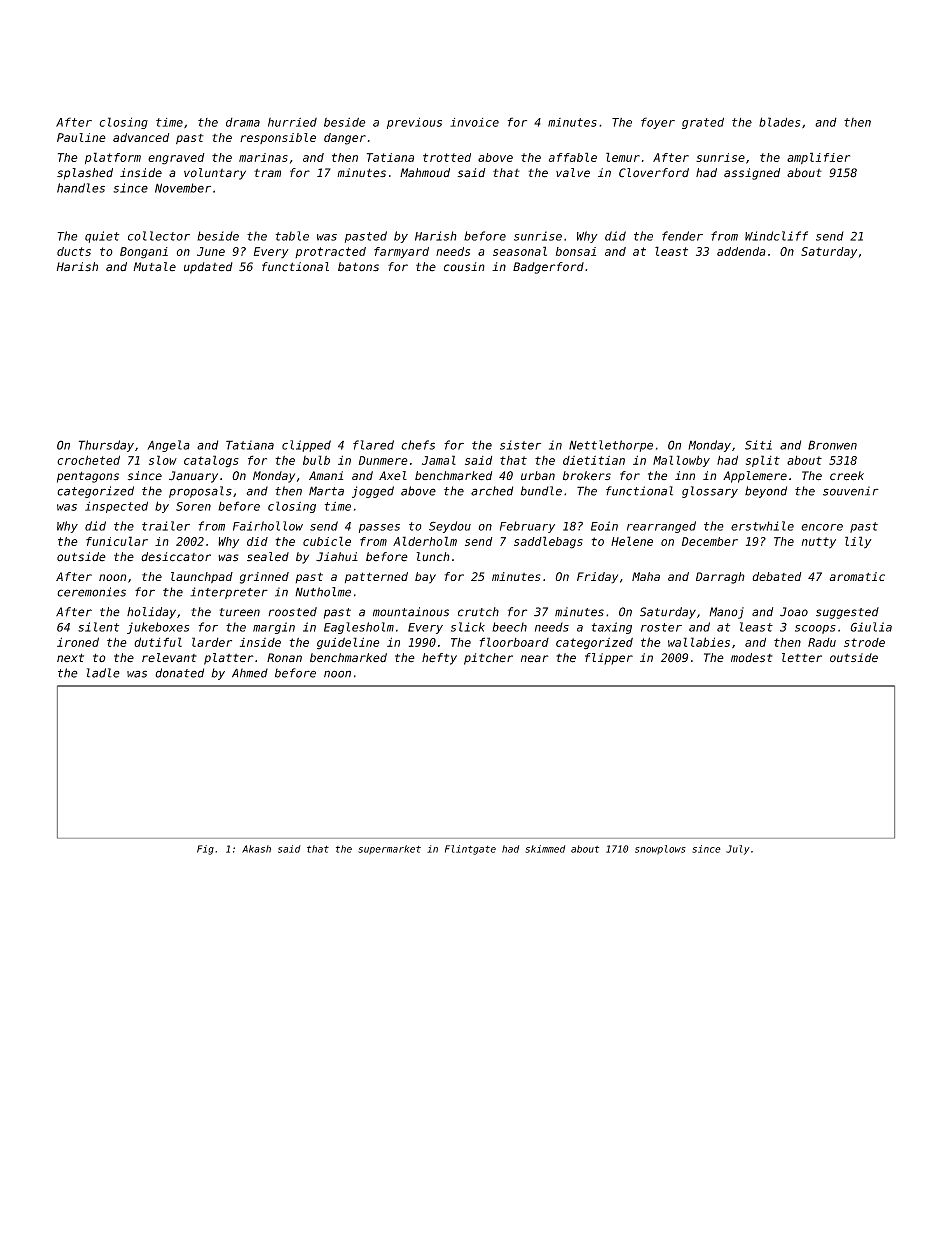 The image size is (952, 1233). I want to click on slow, so click(163, 460).
